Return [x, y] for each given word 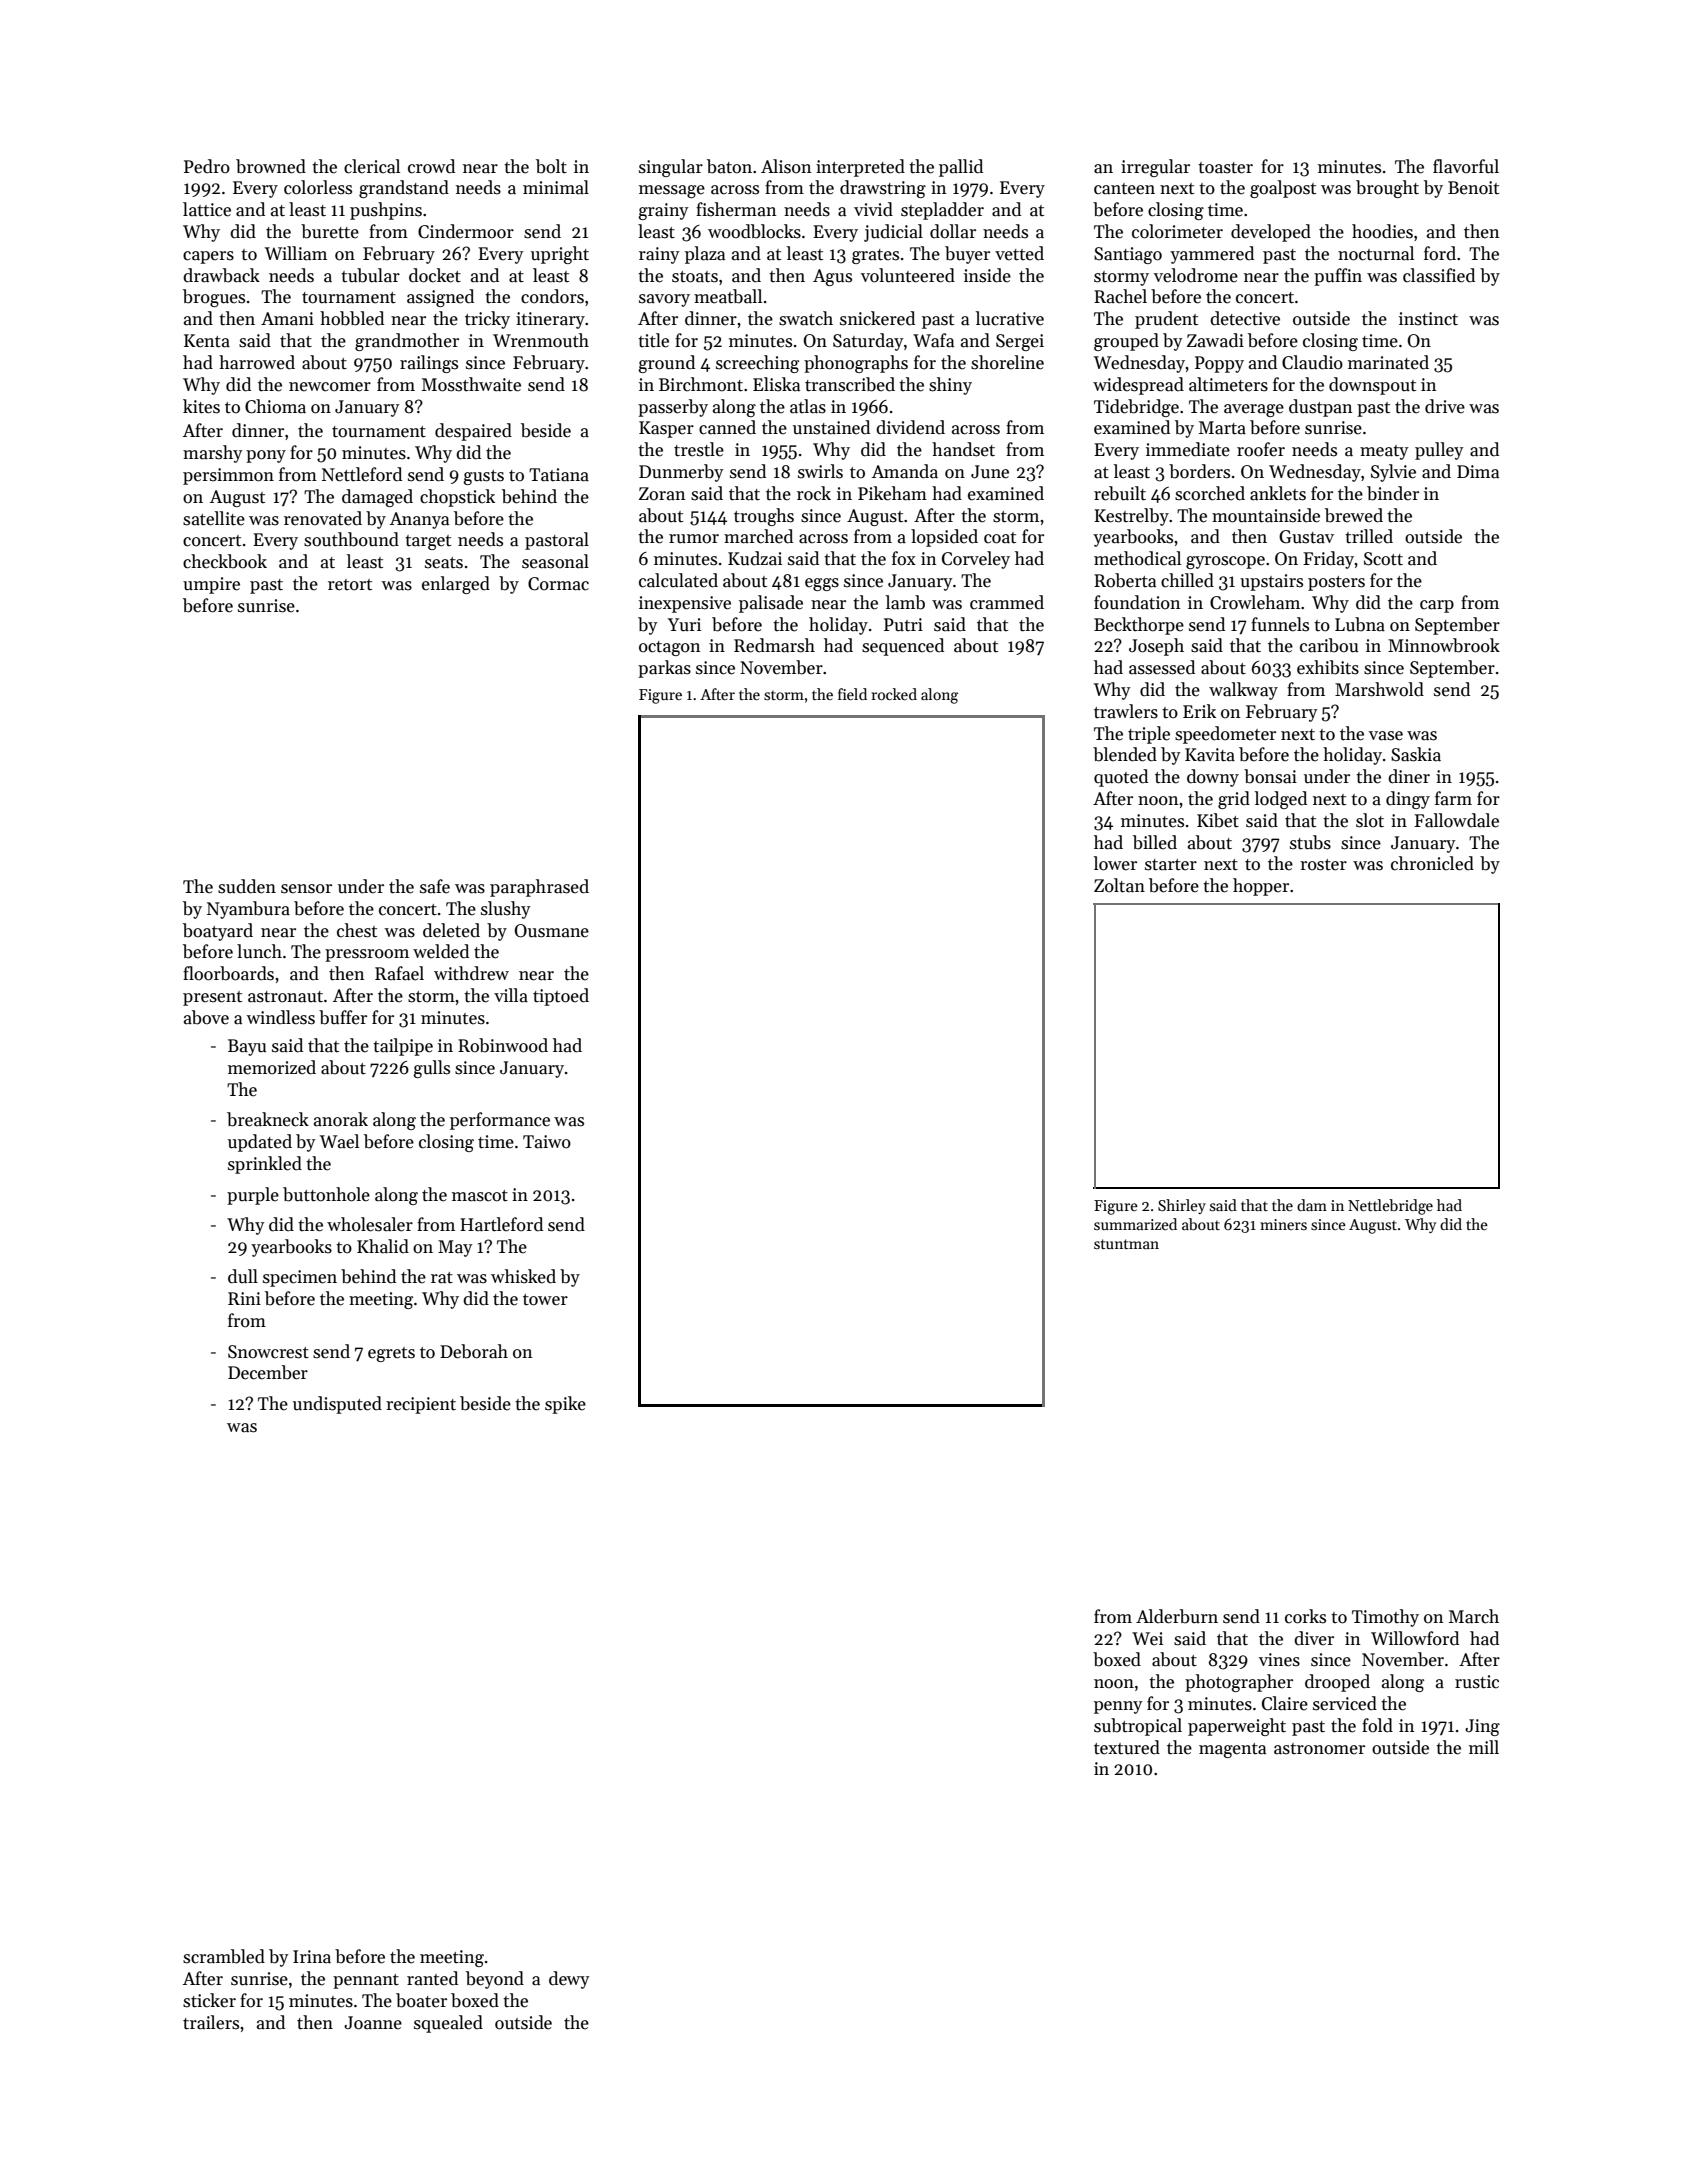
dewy [569, 1980]
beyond [495, 1980]
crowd [431, 166]
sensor [306, 889]
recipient [421, 1405]
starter [1171, 865]
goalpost [1283, 189]
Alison [786, 166]
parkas [664, 669]
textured [1127, 1747]
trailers [211, 2022]
